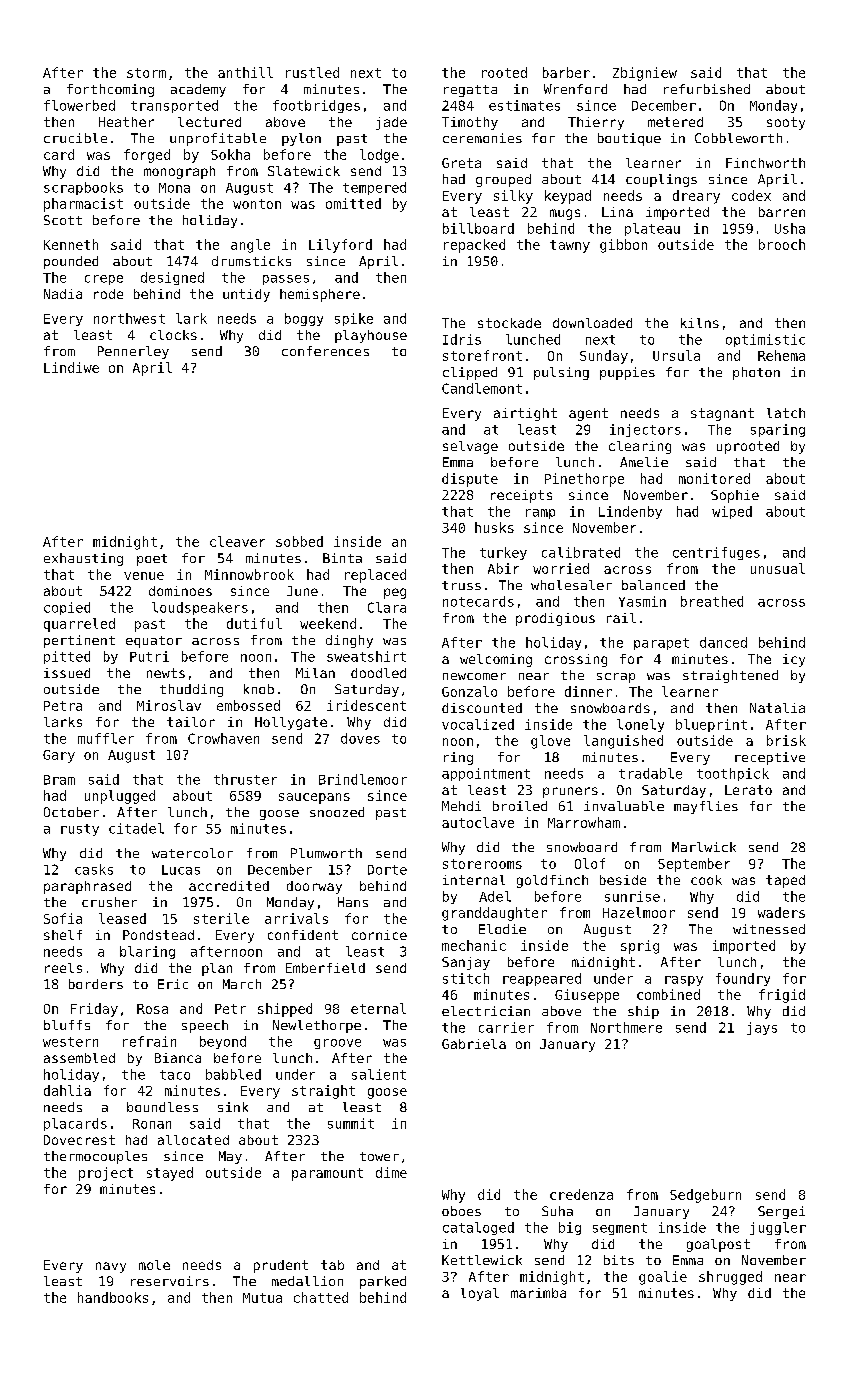 This screenshot has width=849, height=1400. I want to click on jays, so click(762, 1028).
